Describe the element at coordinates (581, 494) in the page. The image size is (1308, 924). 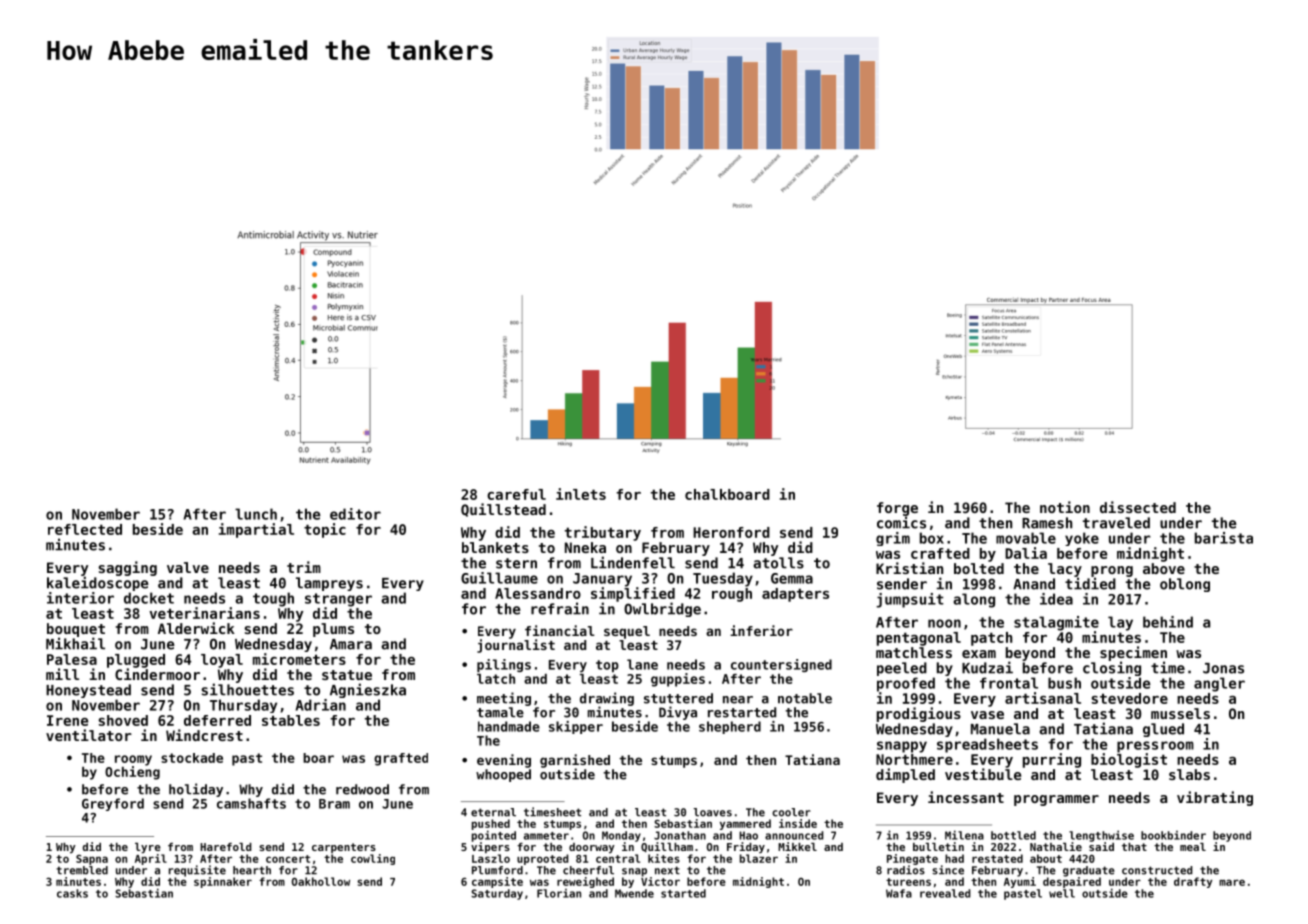
I see `inlets` at that location.
